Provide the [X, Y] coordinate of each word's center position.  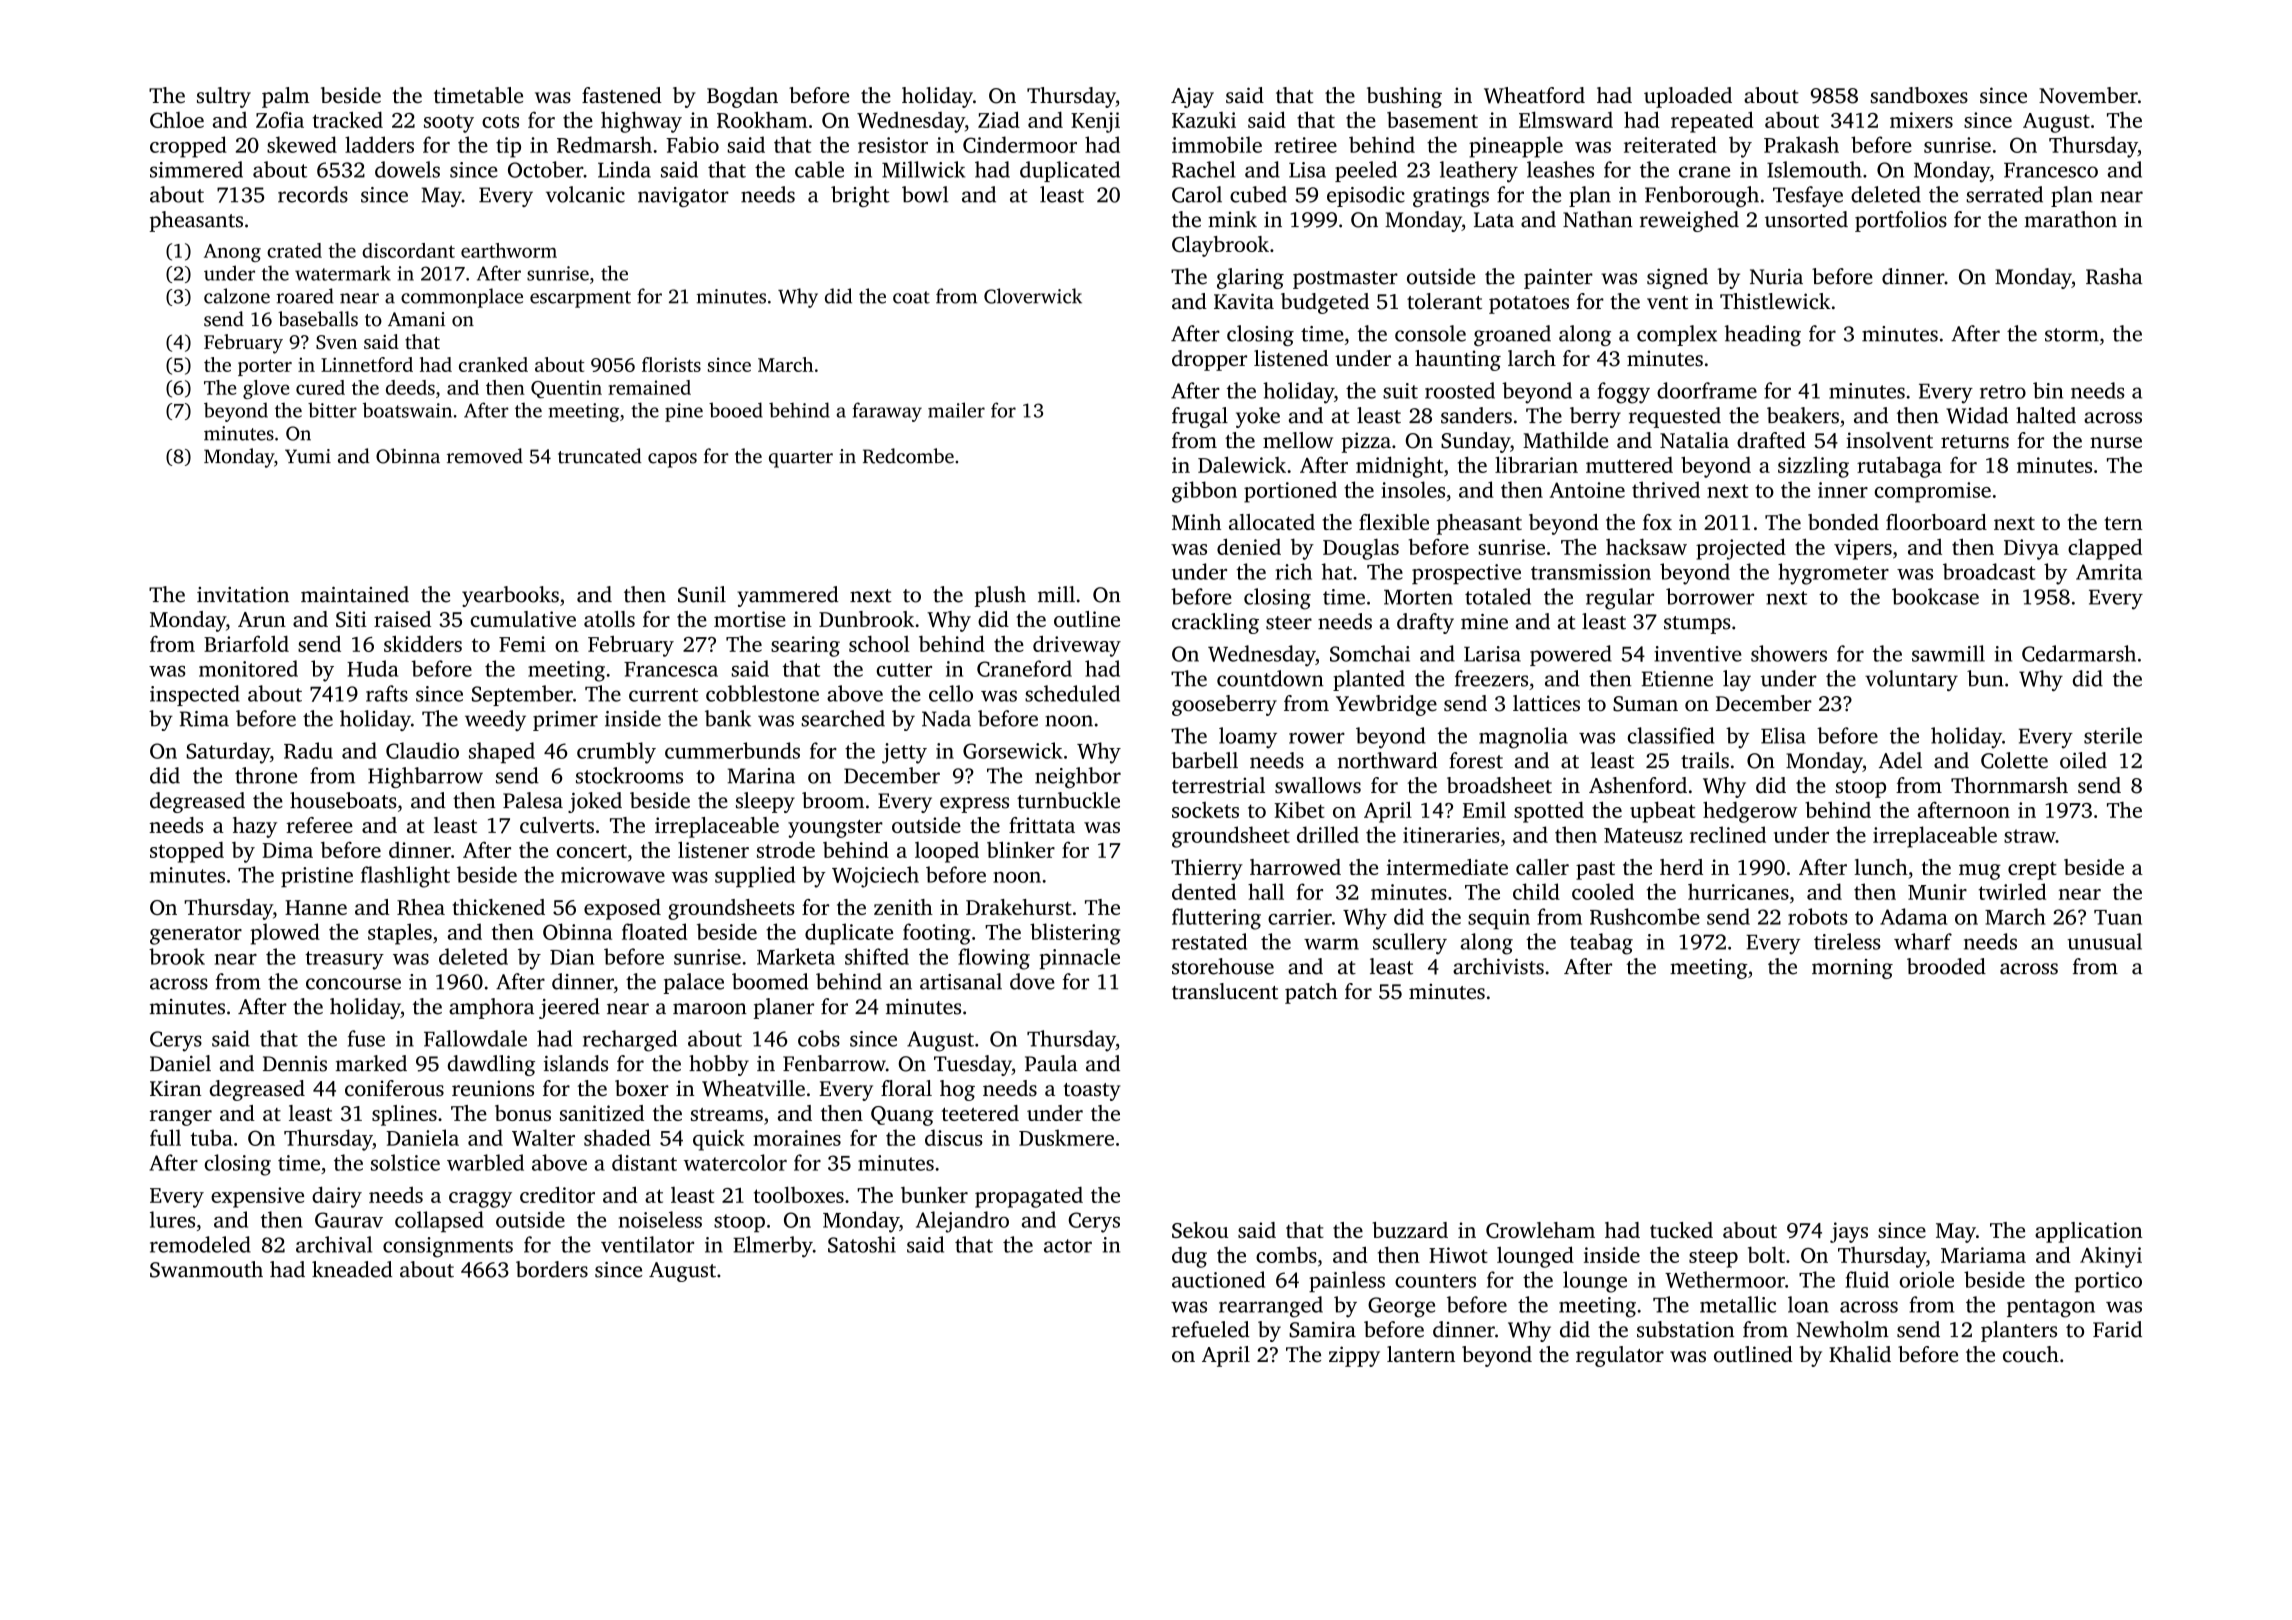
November [2088, 95]
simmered [196, 169]
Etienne [1677, 679]
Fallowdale [475, 1038]
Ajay [1192, 97]
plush [1000, 596]
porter [265, 367]
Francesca [671, 669]
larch [1532, 358]
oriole [1927, 1279]
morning [1852, 969]
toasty [1092, 1092]
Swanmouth [206, 1269]
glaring [1250, 278]
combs [1286, 1254]
